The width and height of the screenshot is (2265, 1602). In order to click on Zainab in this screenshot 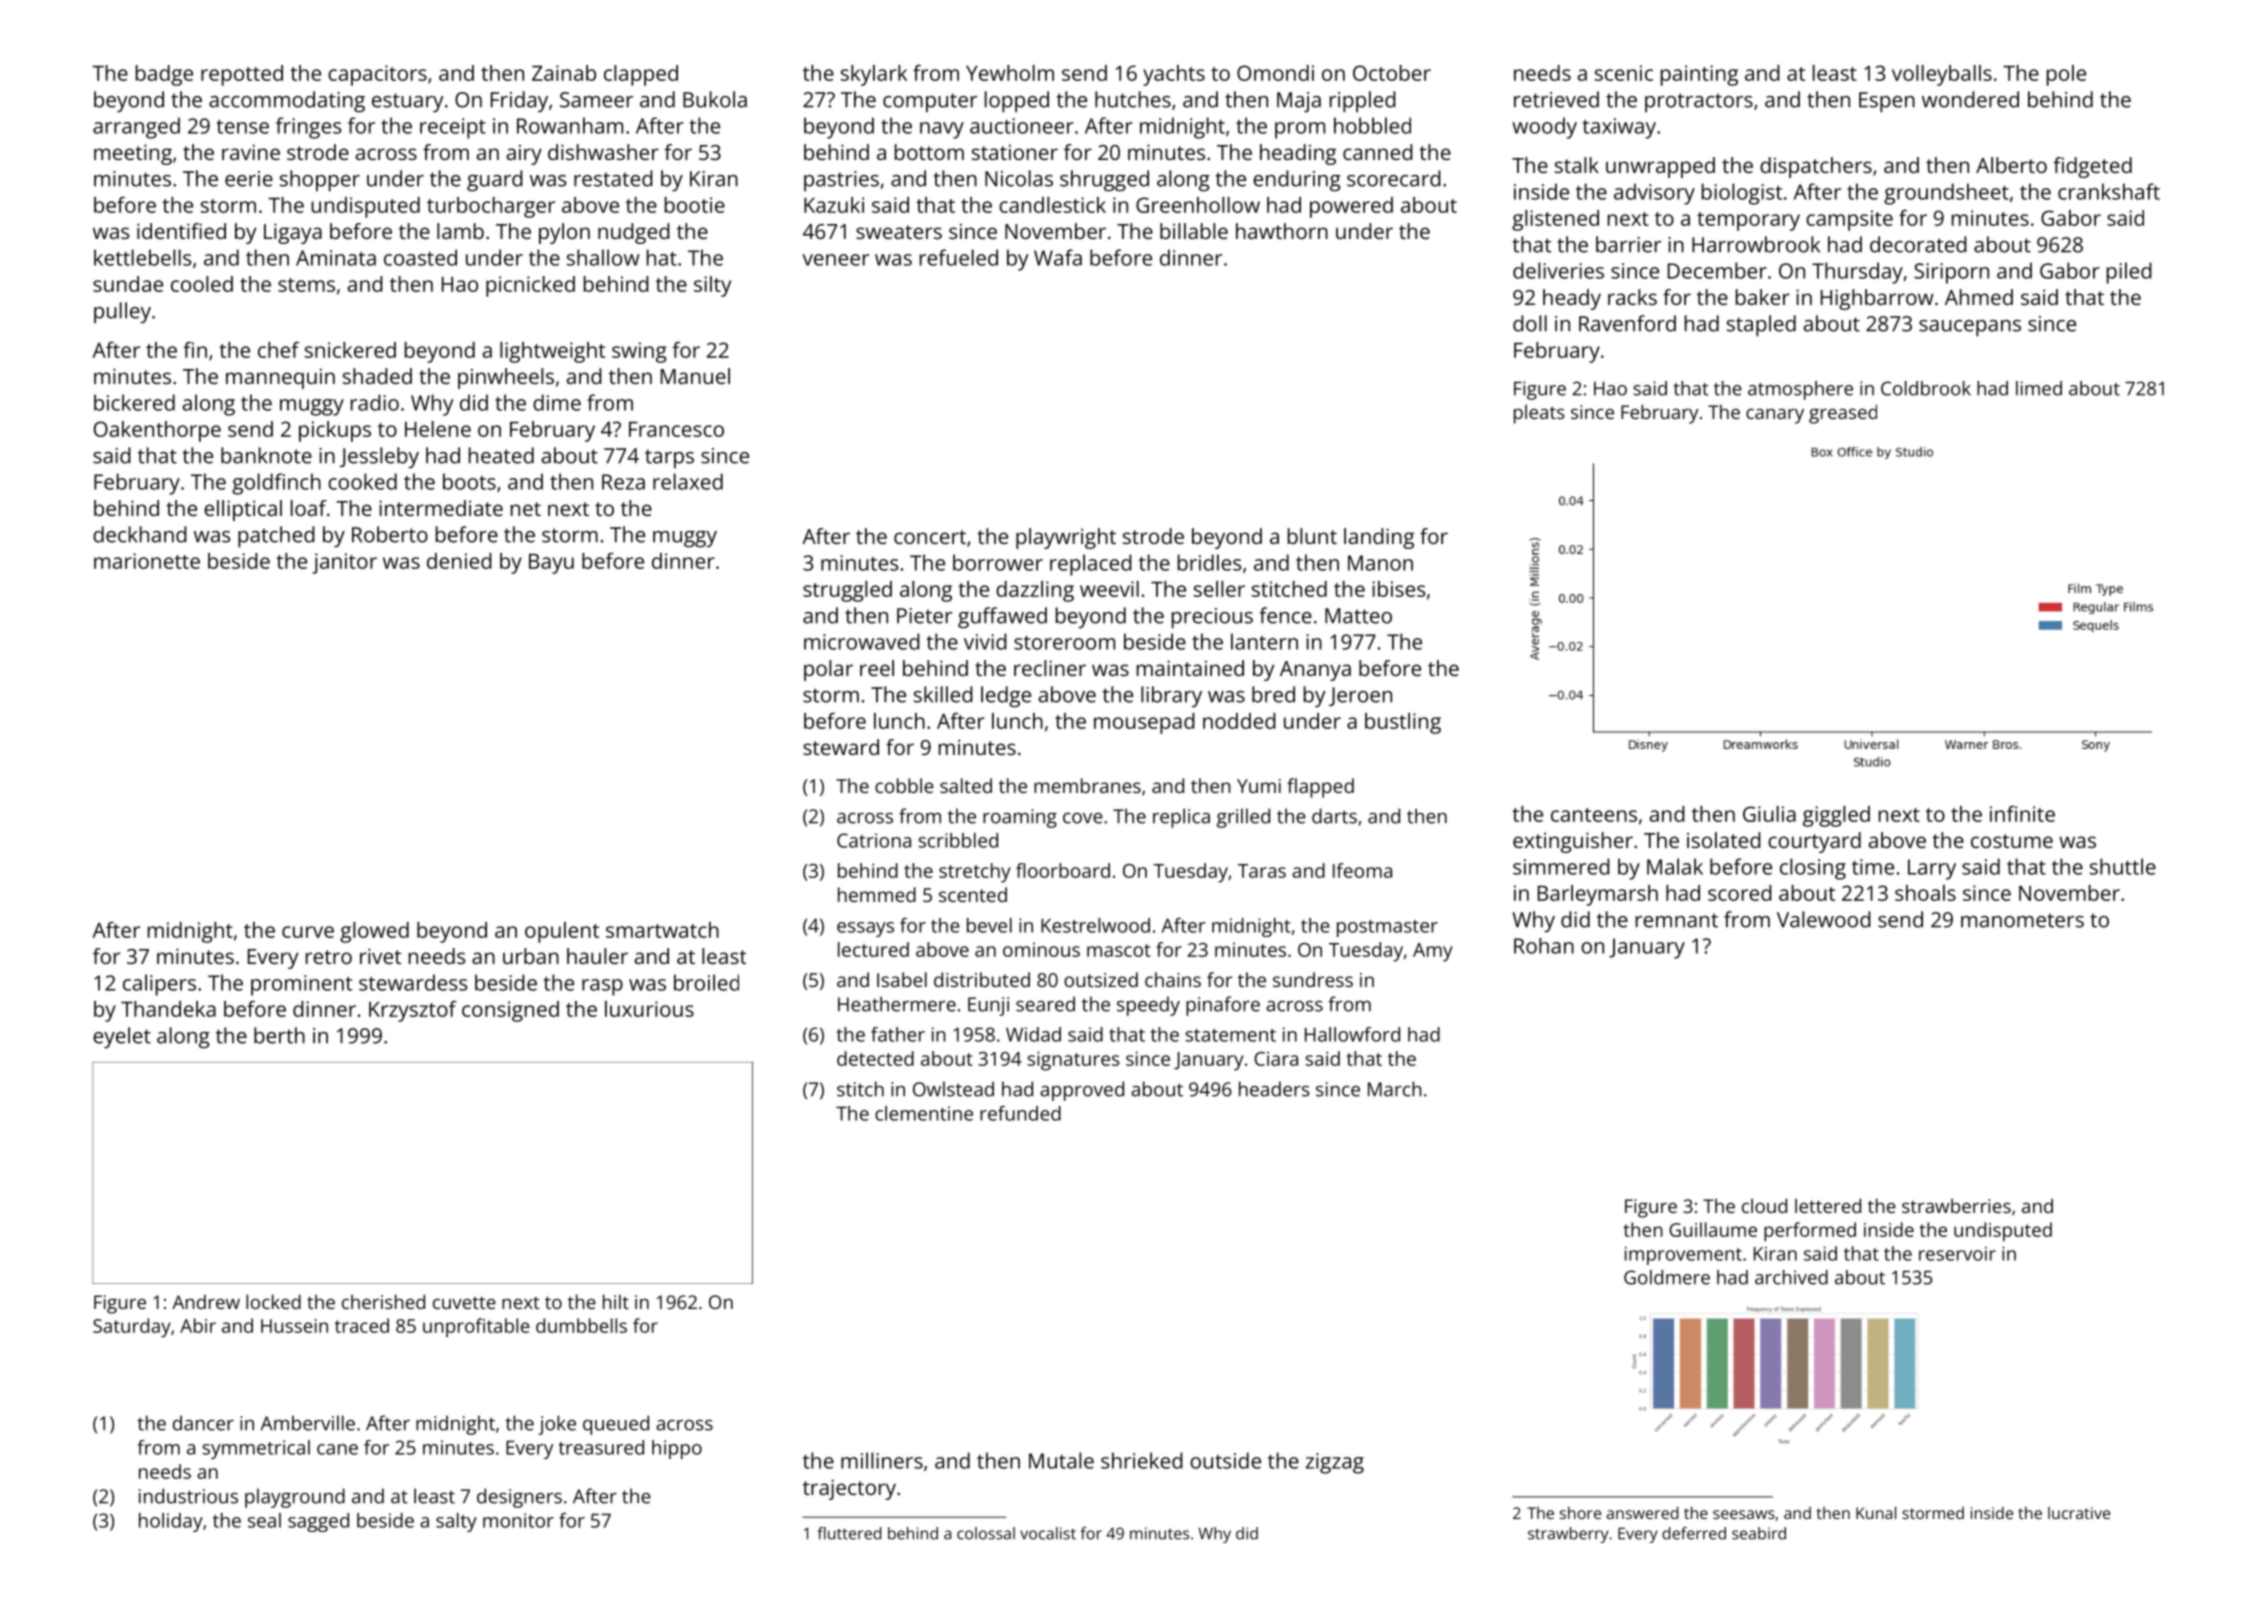, I will do `click(564, 73)`.
